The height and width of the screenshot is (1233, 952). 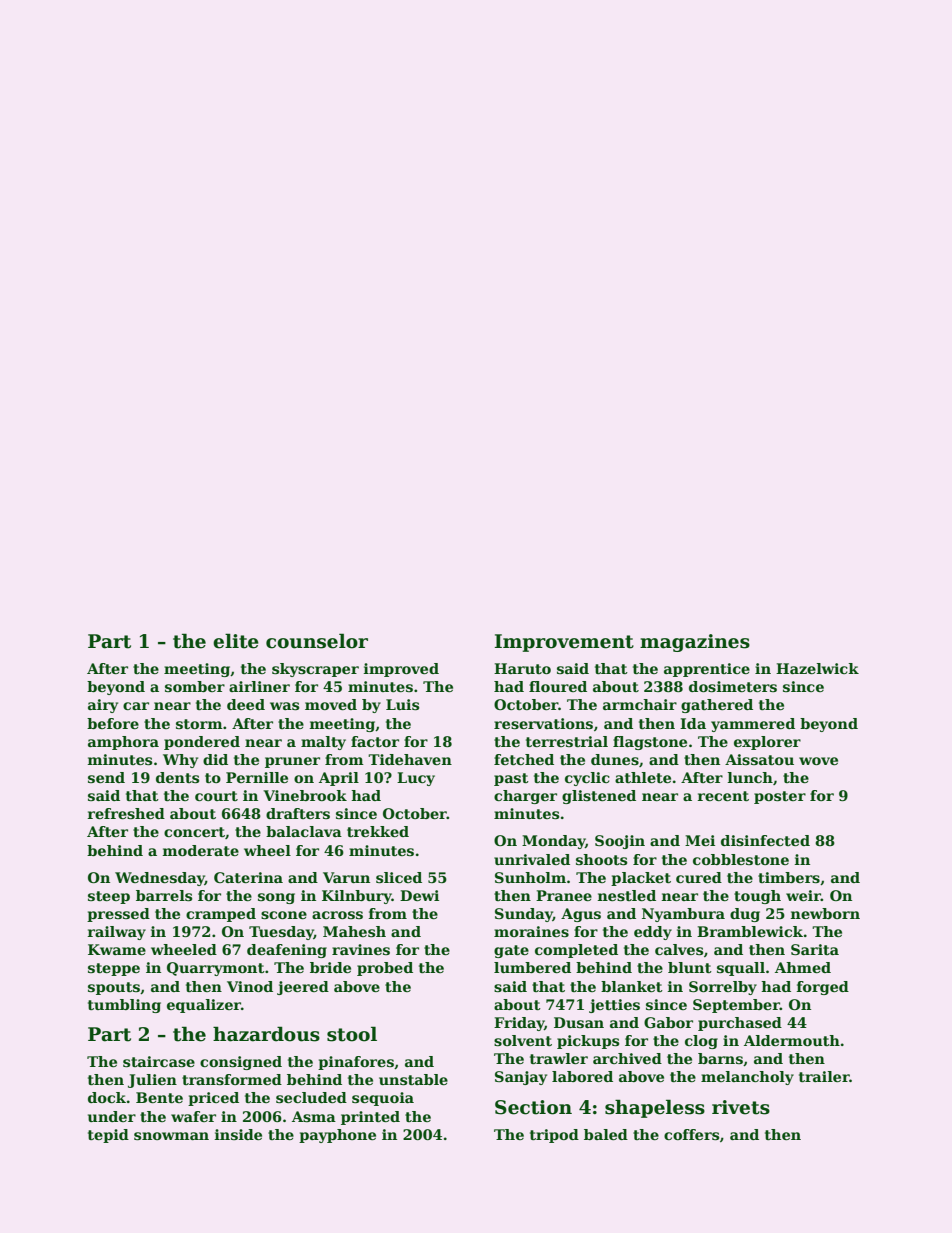 I want to click on flagstone, so click(x=650, y=743).
